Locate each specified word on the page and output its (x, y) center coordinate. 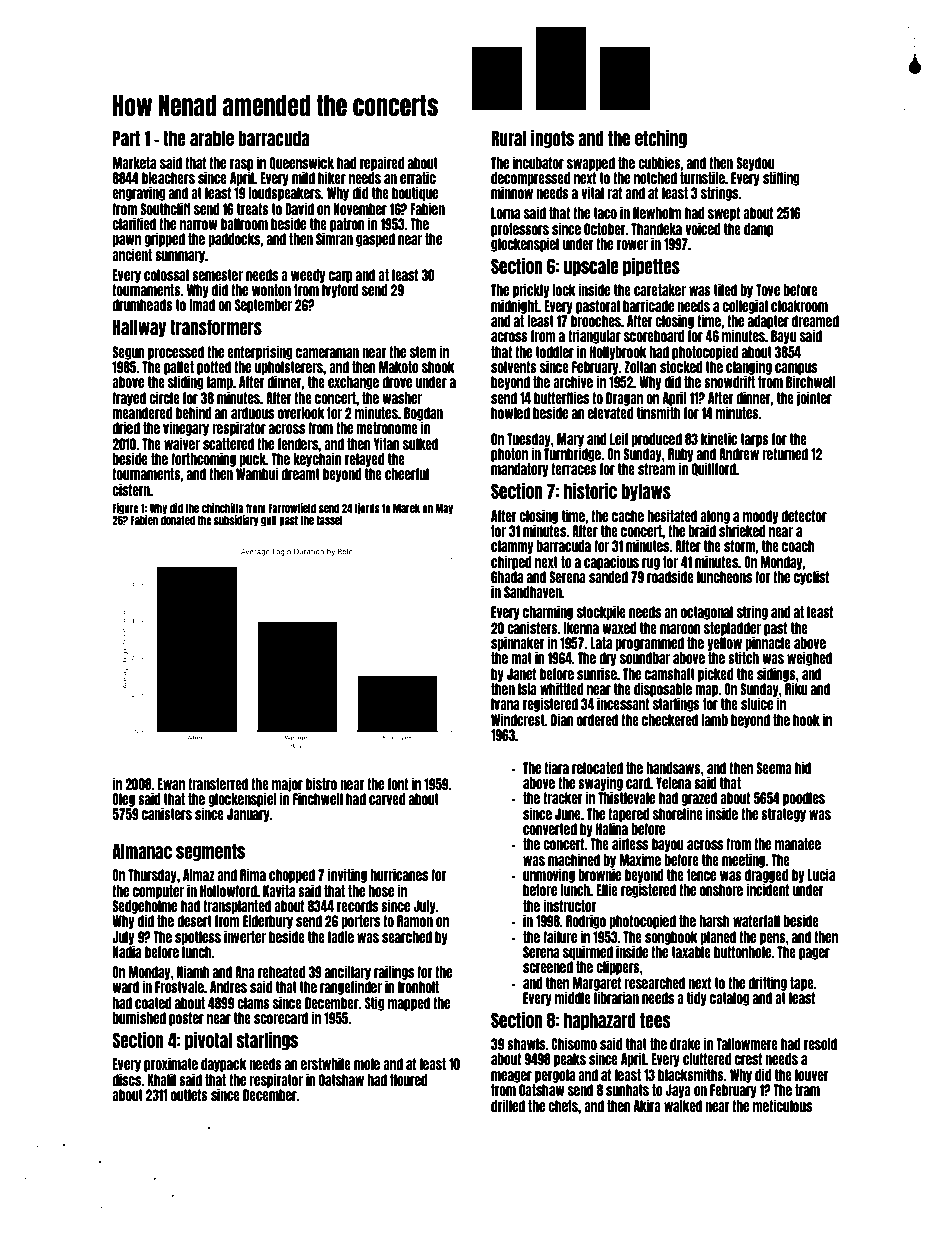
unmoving (549, 875)
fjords (367, 509)
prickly (531, 290)
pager (814, 954)
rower (632, 245)
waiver (182, 443)
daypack (224, 1065)
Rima (253, 874)
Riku (796, 688)
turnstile (702, 177)
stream (657, 469)
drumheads (142, 305)
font (398, 784)
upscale (591, 267)
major (287, 784)
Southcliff (165, 208)
